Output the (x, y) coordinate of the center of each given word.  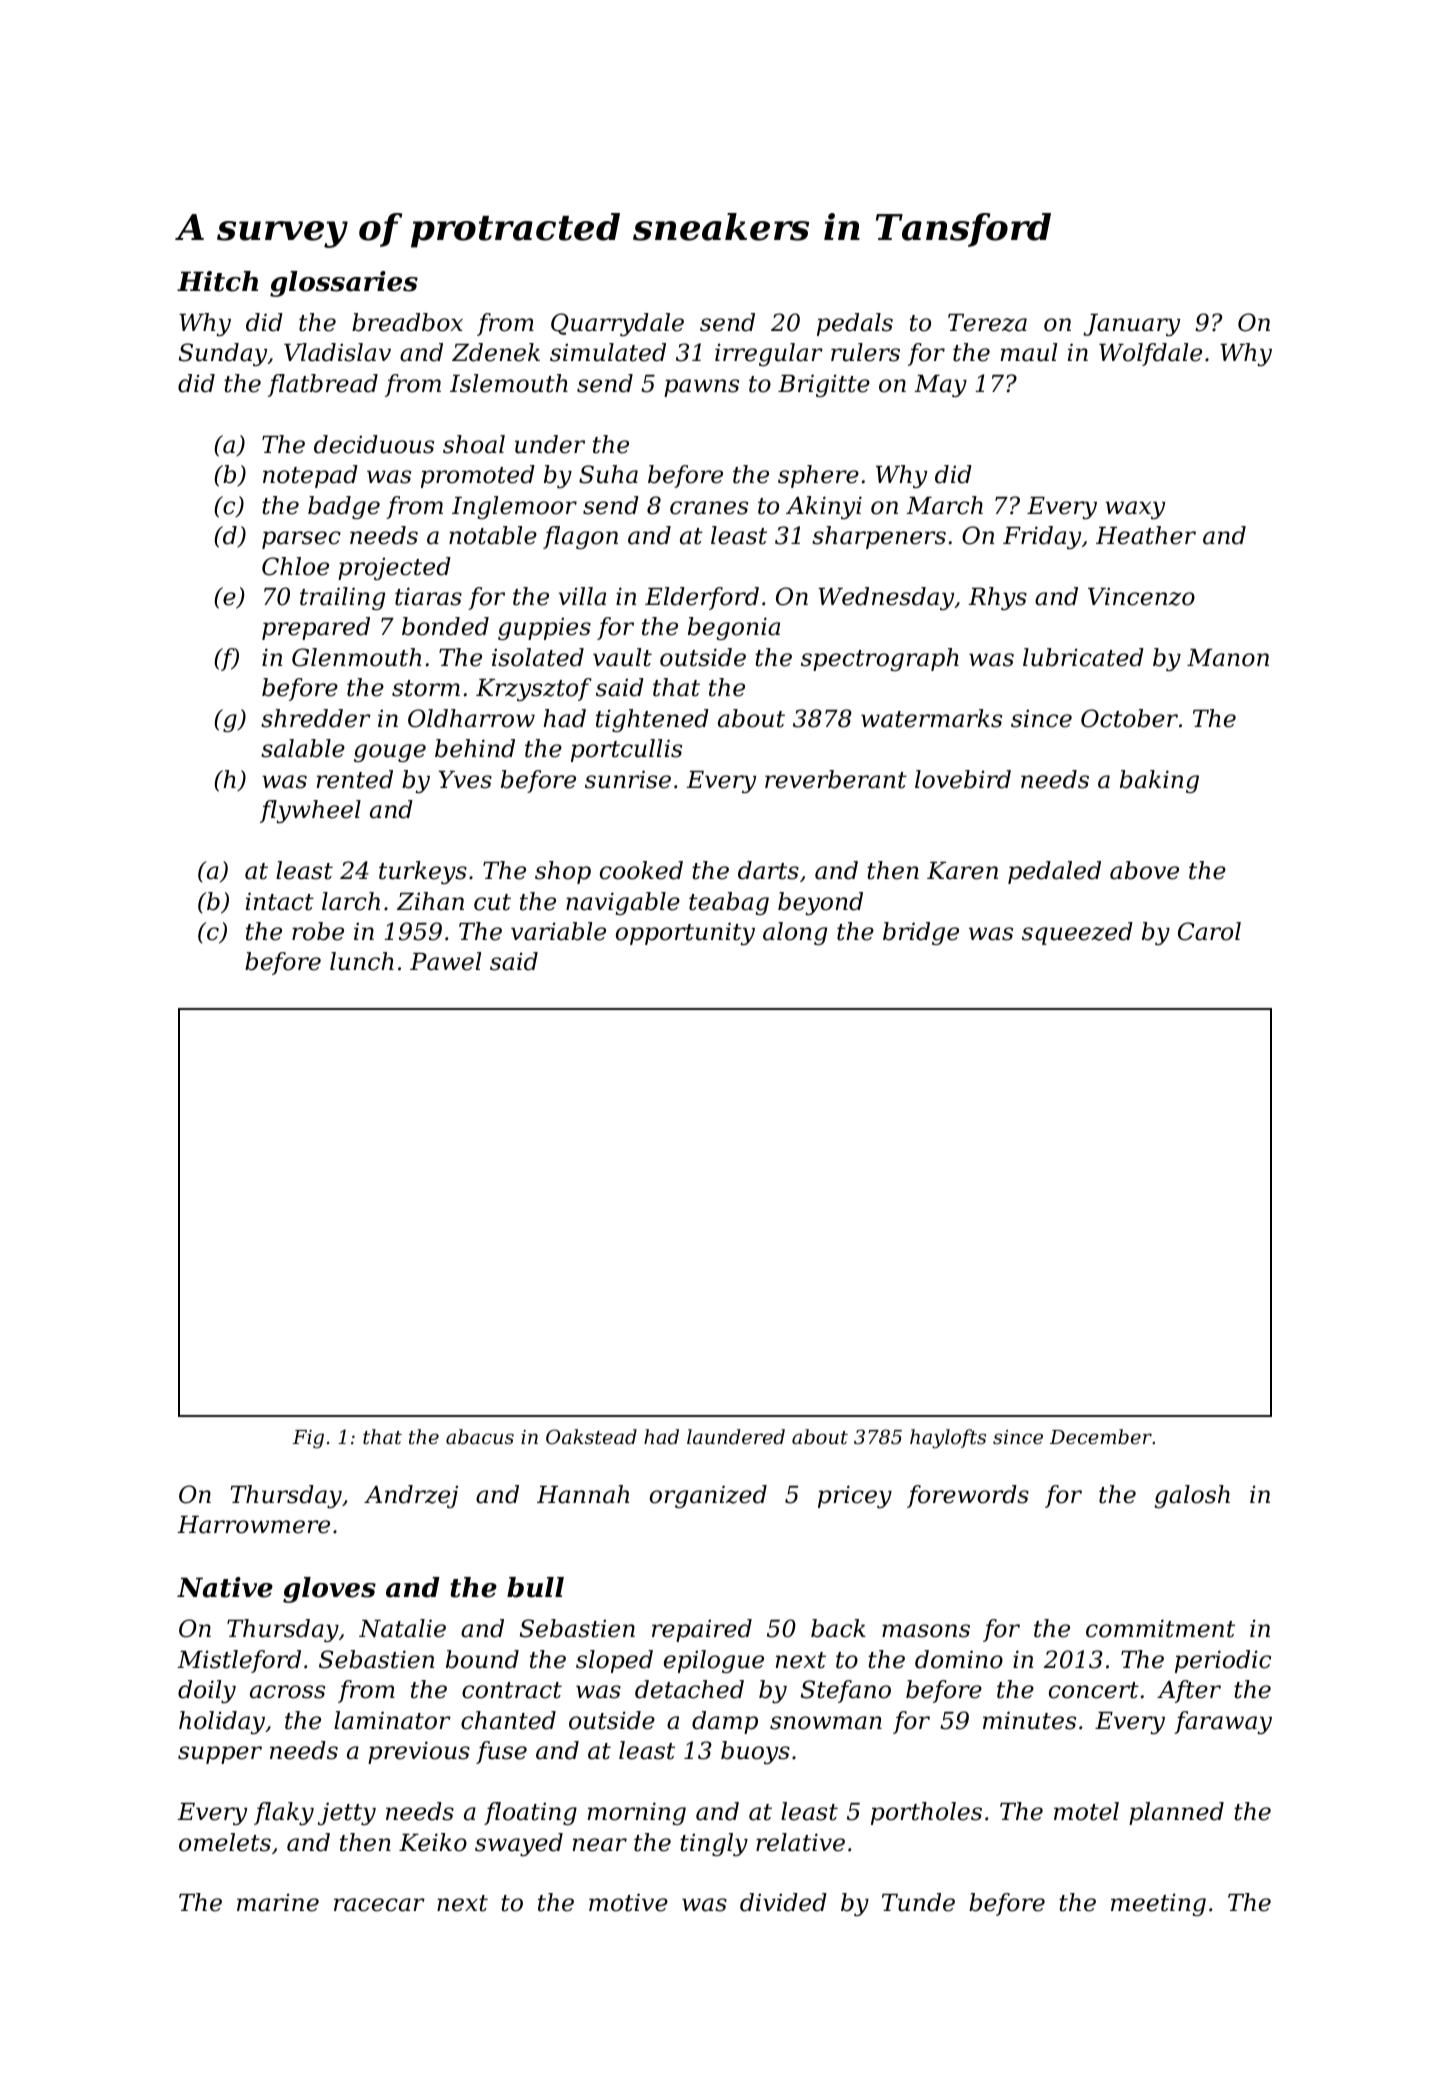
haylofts (948, 1439)
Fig (308, 1439)
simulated (608, 352)
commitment (1160, 1628)
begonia (734, 628)
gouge (390, 753)
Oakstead (591, 1436)
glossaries (344, 284)
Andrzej (411, 1496)
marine (278, 1902)
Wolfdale (1150, 354)
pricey (855, 1496)
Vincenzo (1141, 597)
